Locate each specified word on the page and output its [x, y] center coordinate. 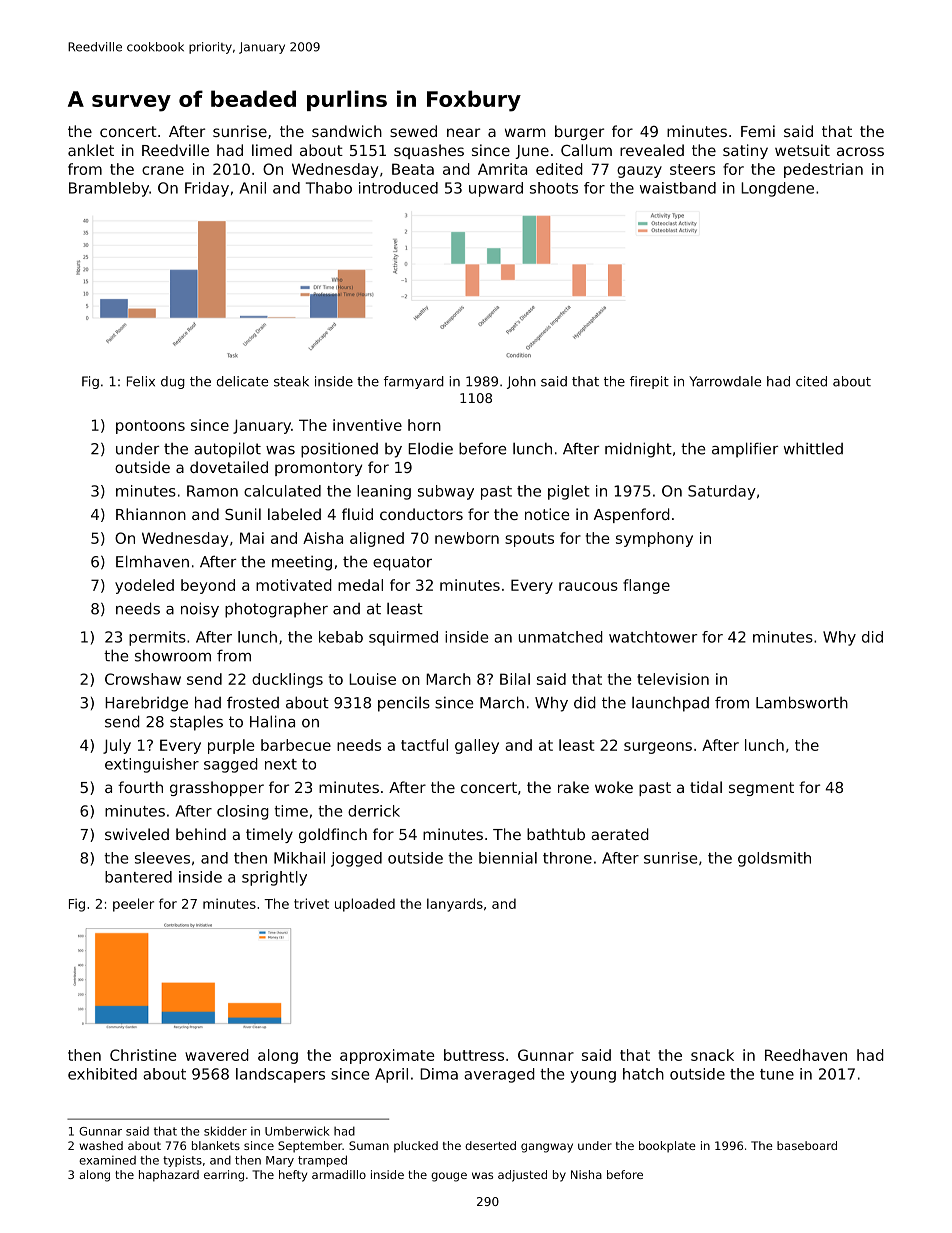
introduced [398, 188]
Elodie [430, 449]
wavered [217, 1055]
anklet [91, 150]
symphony [654, 539]
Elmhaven [152, 561]
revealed [652, 150]
